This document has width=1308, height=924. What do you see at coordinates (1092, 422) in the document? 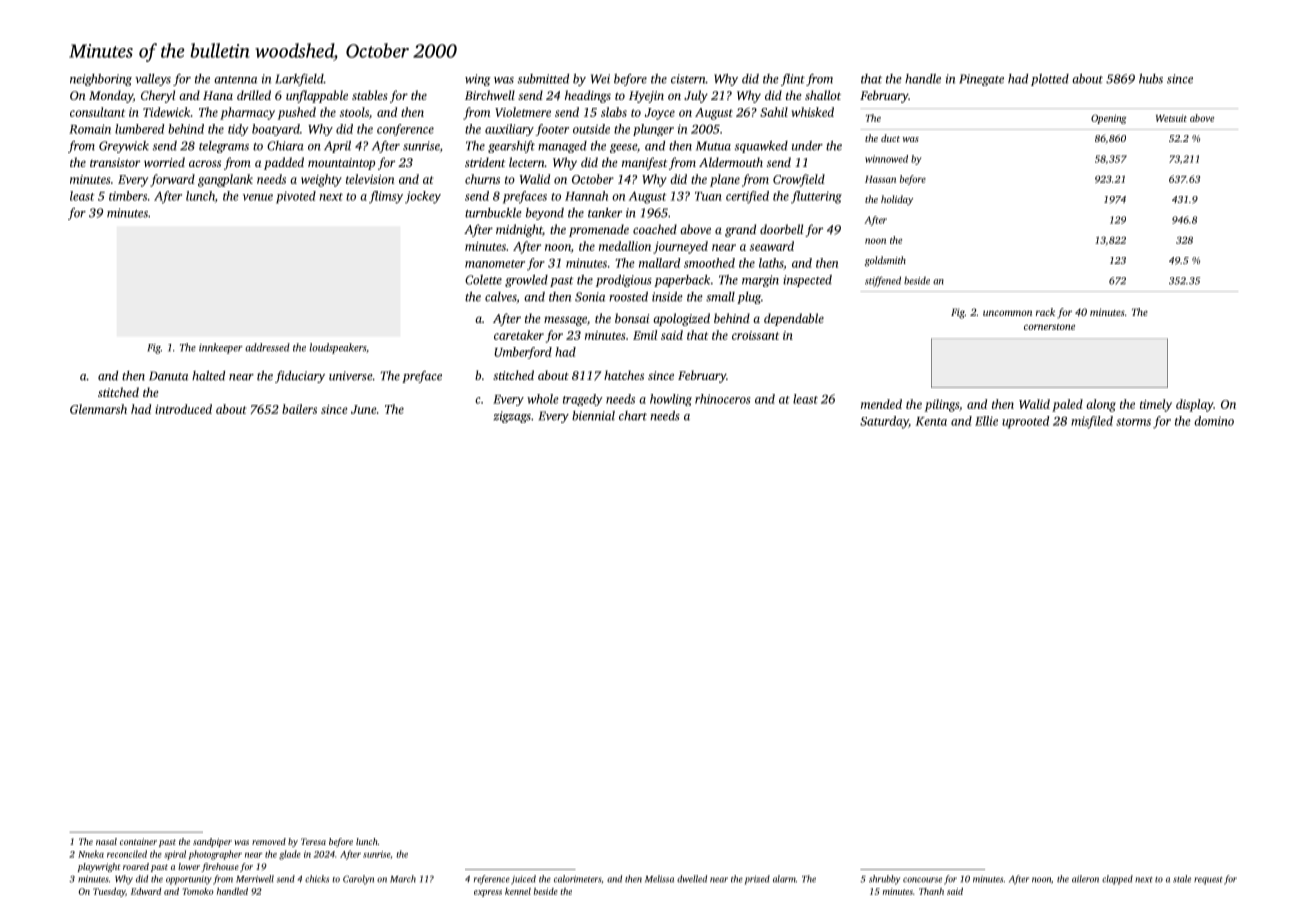
I see `misfiled` at bounding box center [1092, 422].
